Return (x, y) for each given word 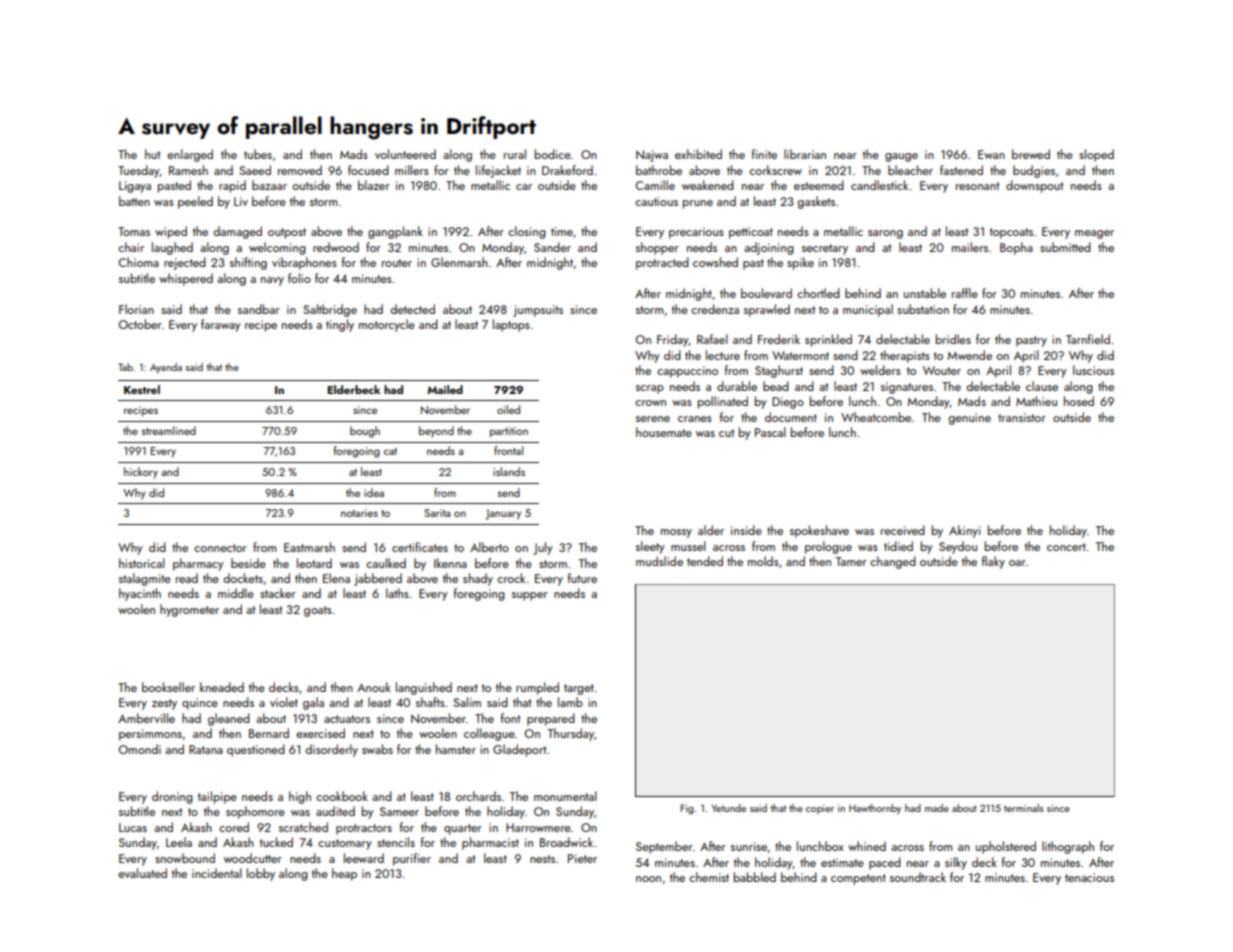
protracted (662, 263)
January (503, 514)
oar (1017, 563)
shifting (248, 263)
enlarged (190, 155)
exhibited (698, 154)
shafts (430, 702)
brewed (1031, 154)
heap (344, 874)
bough (365, 432)
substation (923, 309)
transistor (1022, 417)
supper (530, 596)
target (579, 689)
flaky (993, 562)
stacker (278, 593)
